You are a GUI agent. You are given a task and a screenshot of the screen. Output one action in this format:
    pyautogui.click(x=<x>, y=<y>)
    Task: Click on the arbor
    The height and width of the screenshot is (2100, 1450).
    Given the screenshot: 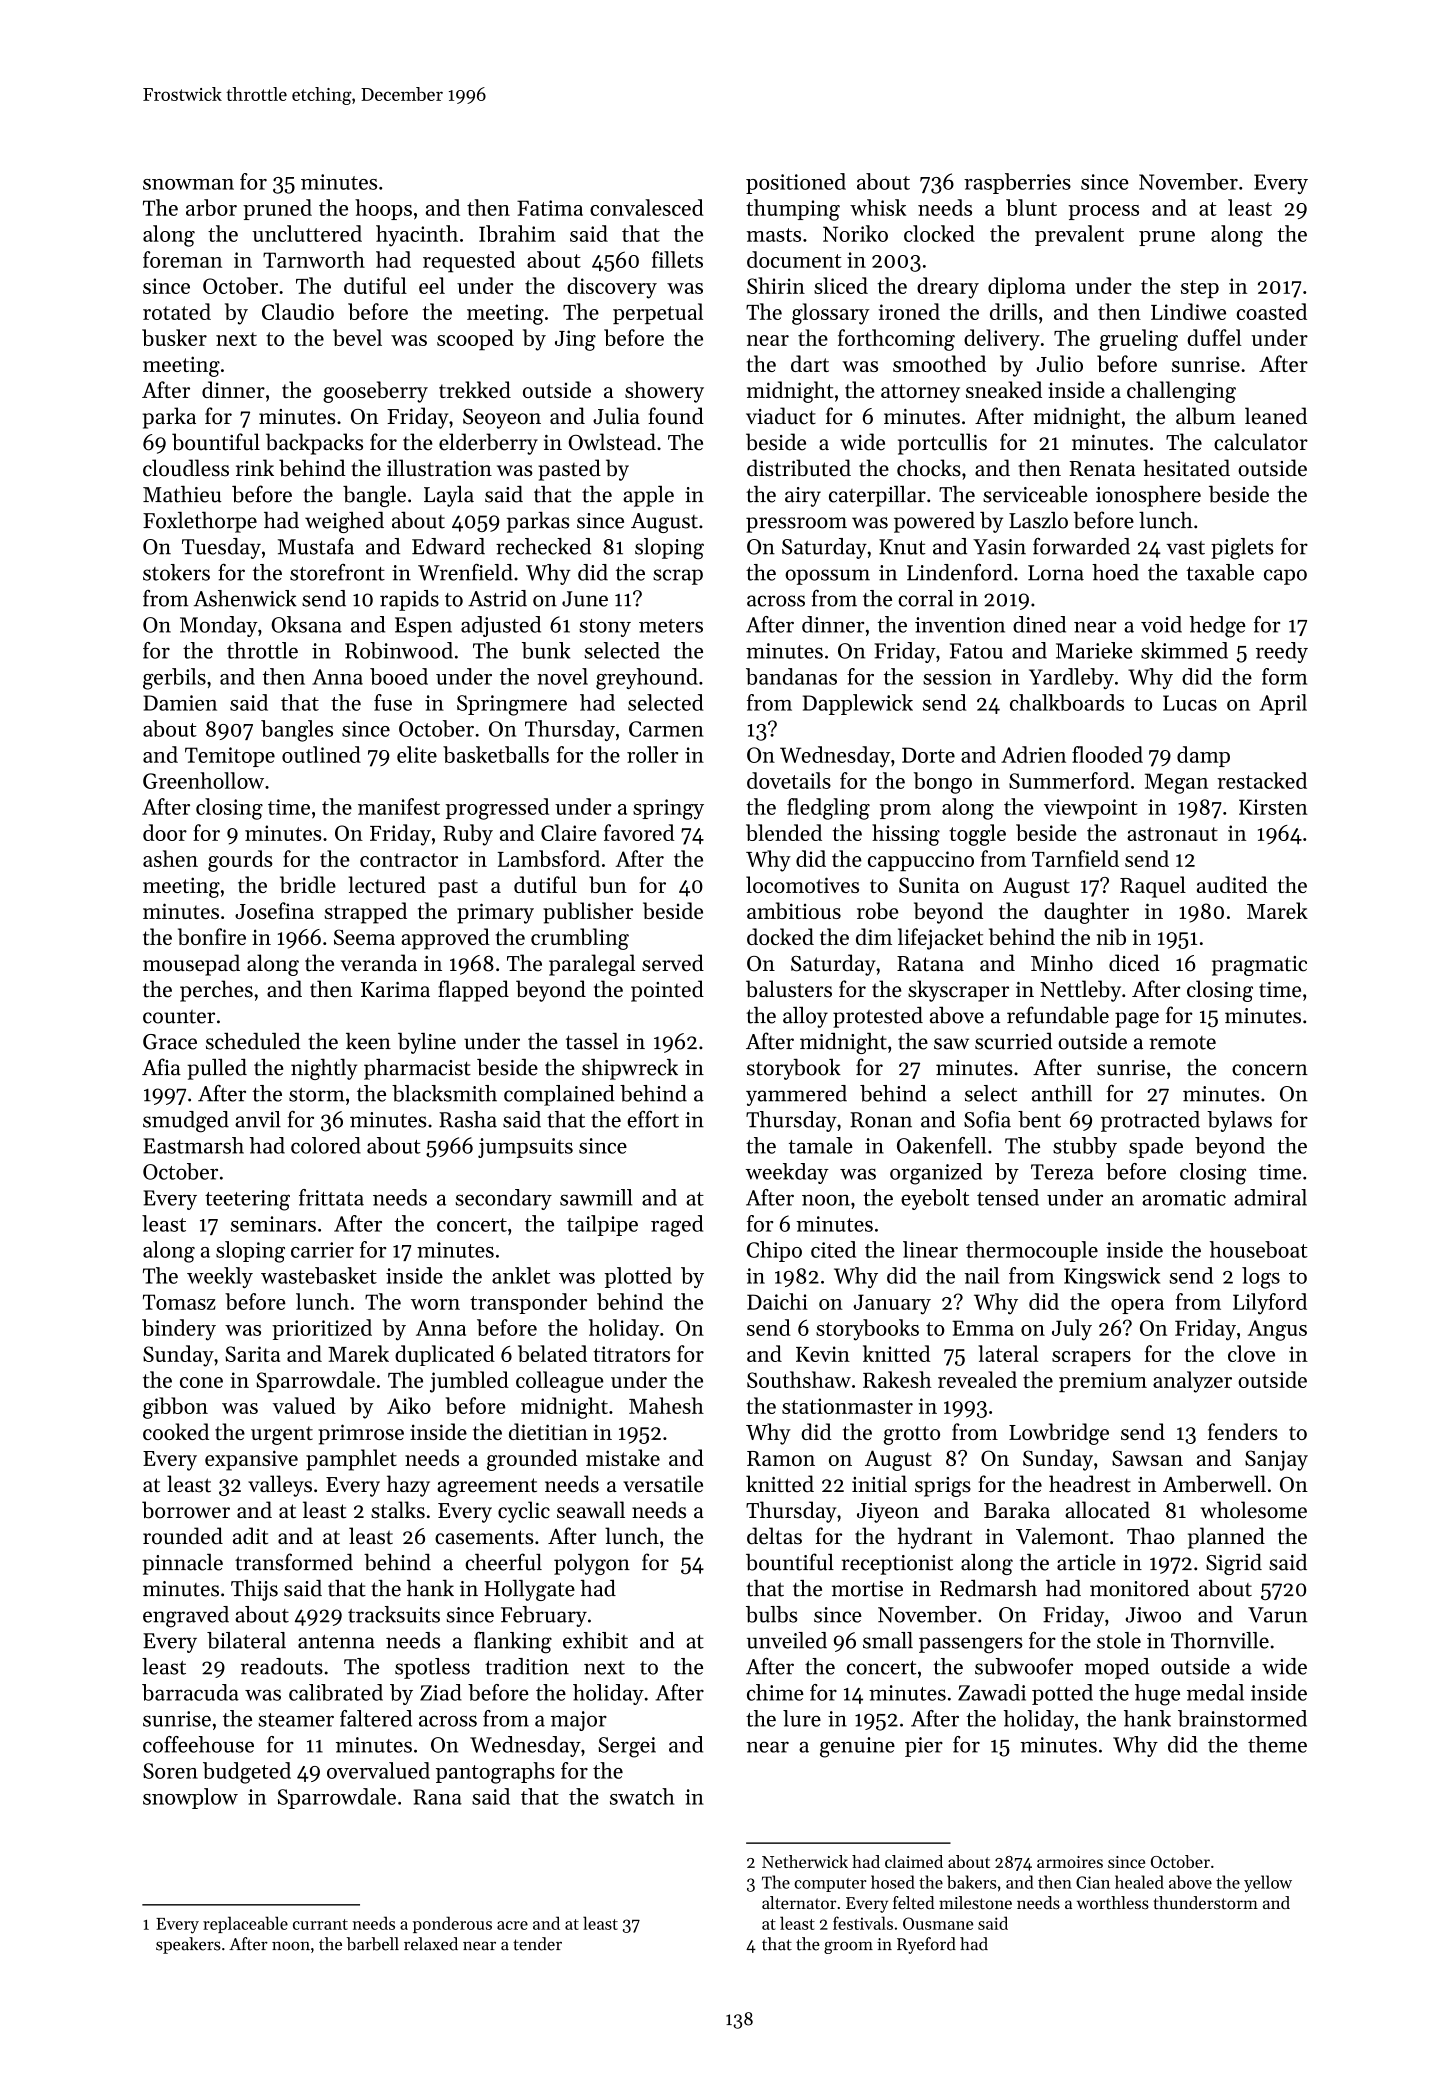 What is the action you would take?
    pyautogui.click(x=211, y=207)
